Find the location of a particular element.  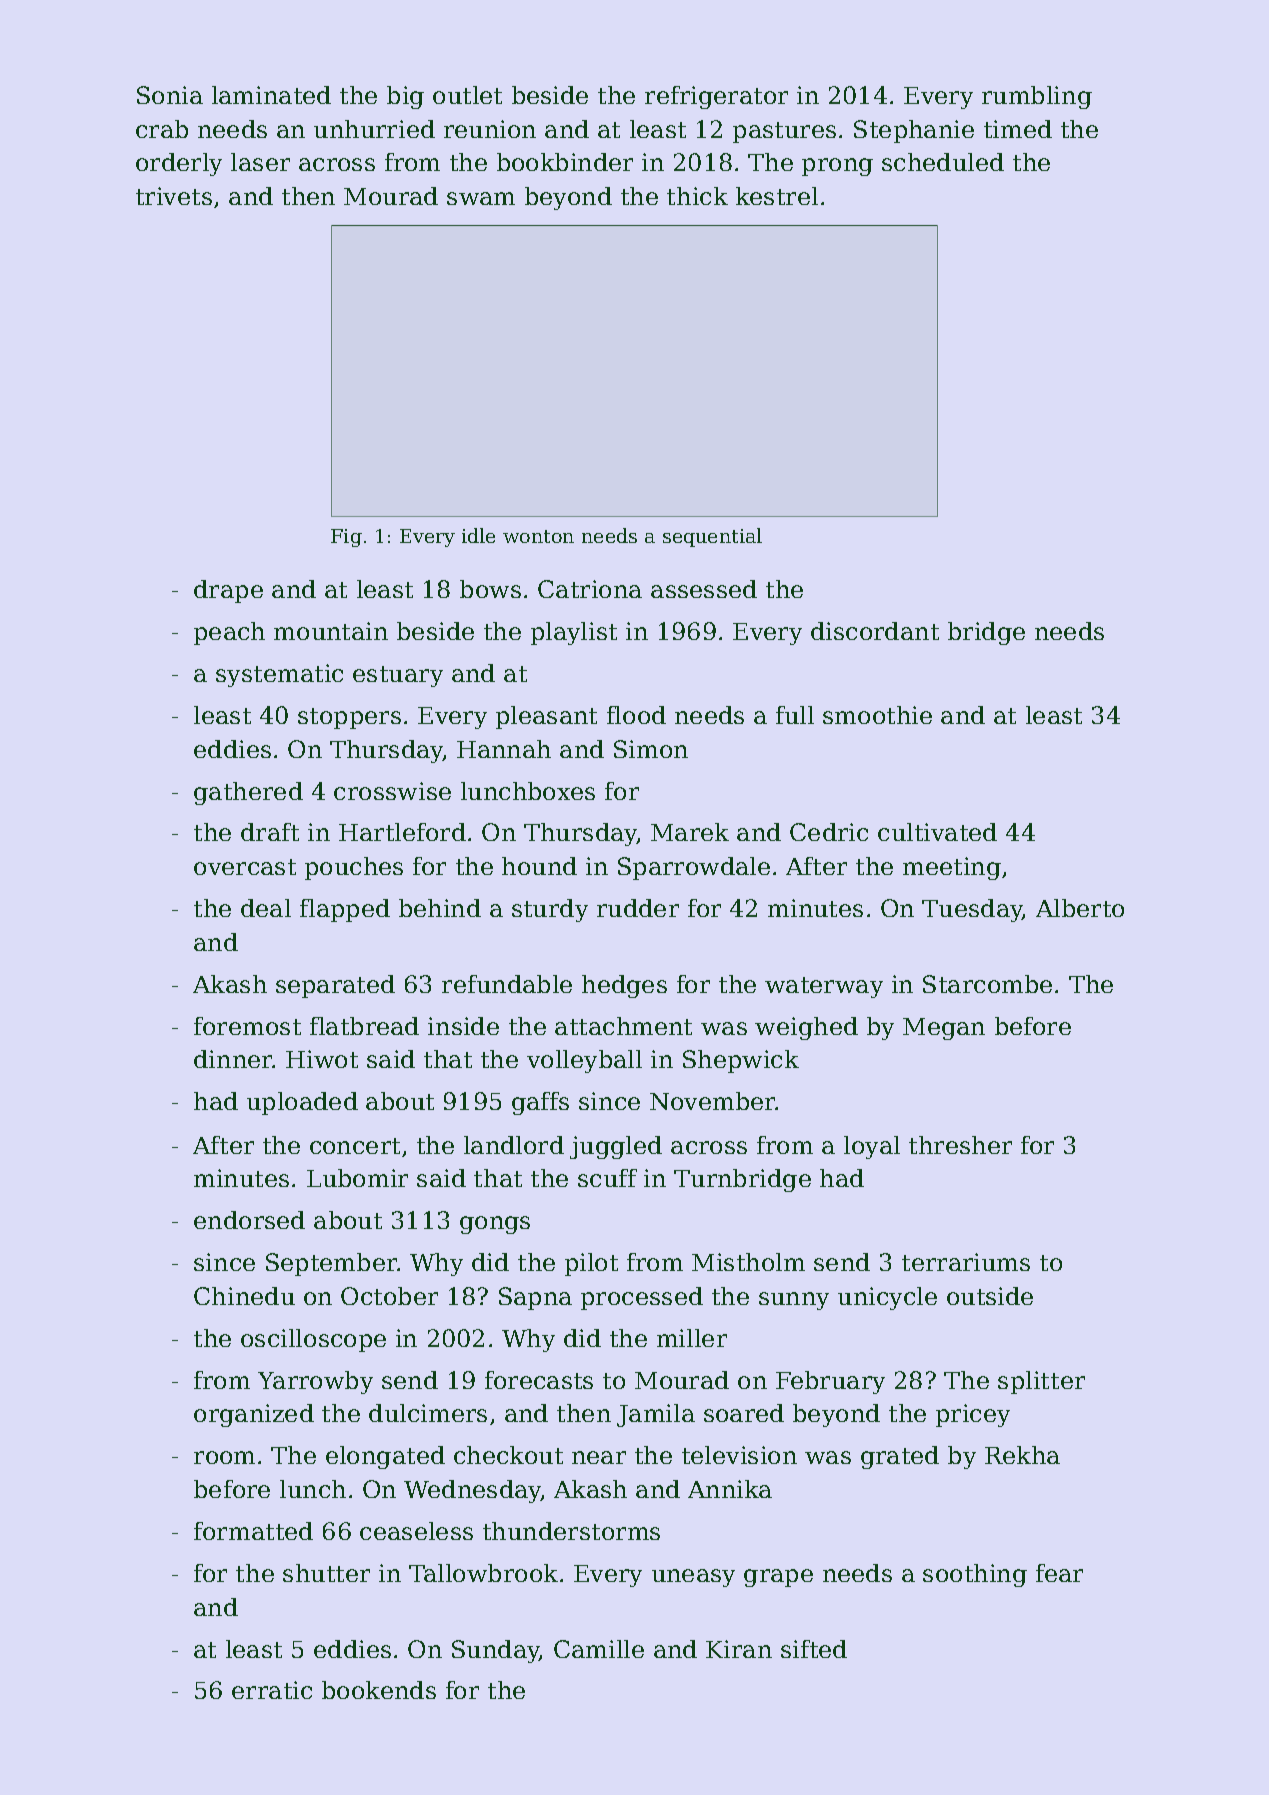

refrigerator is located at coordinates (716, 97).
